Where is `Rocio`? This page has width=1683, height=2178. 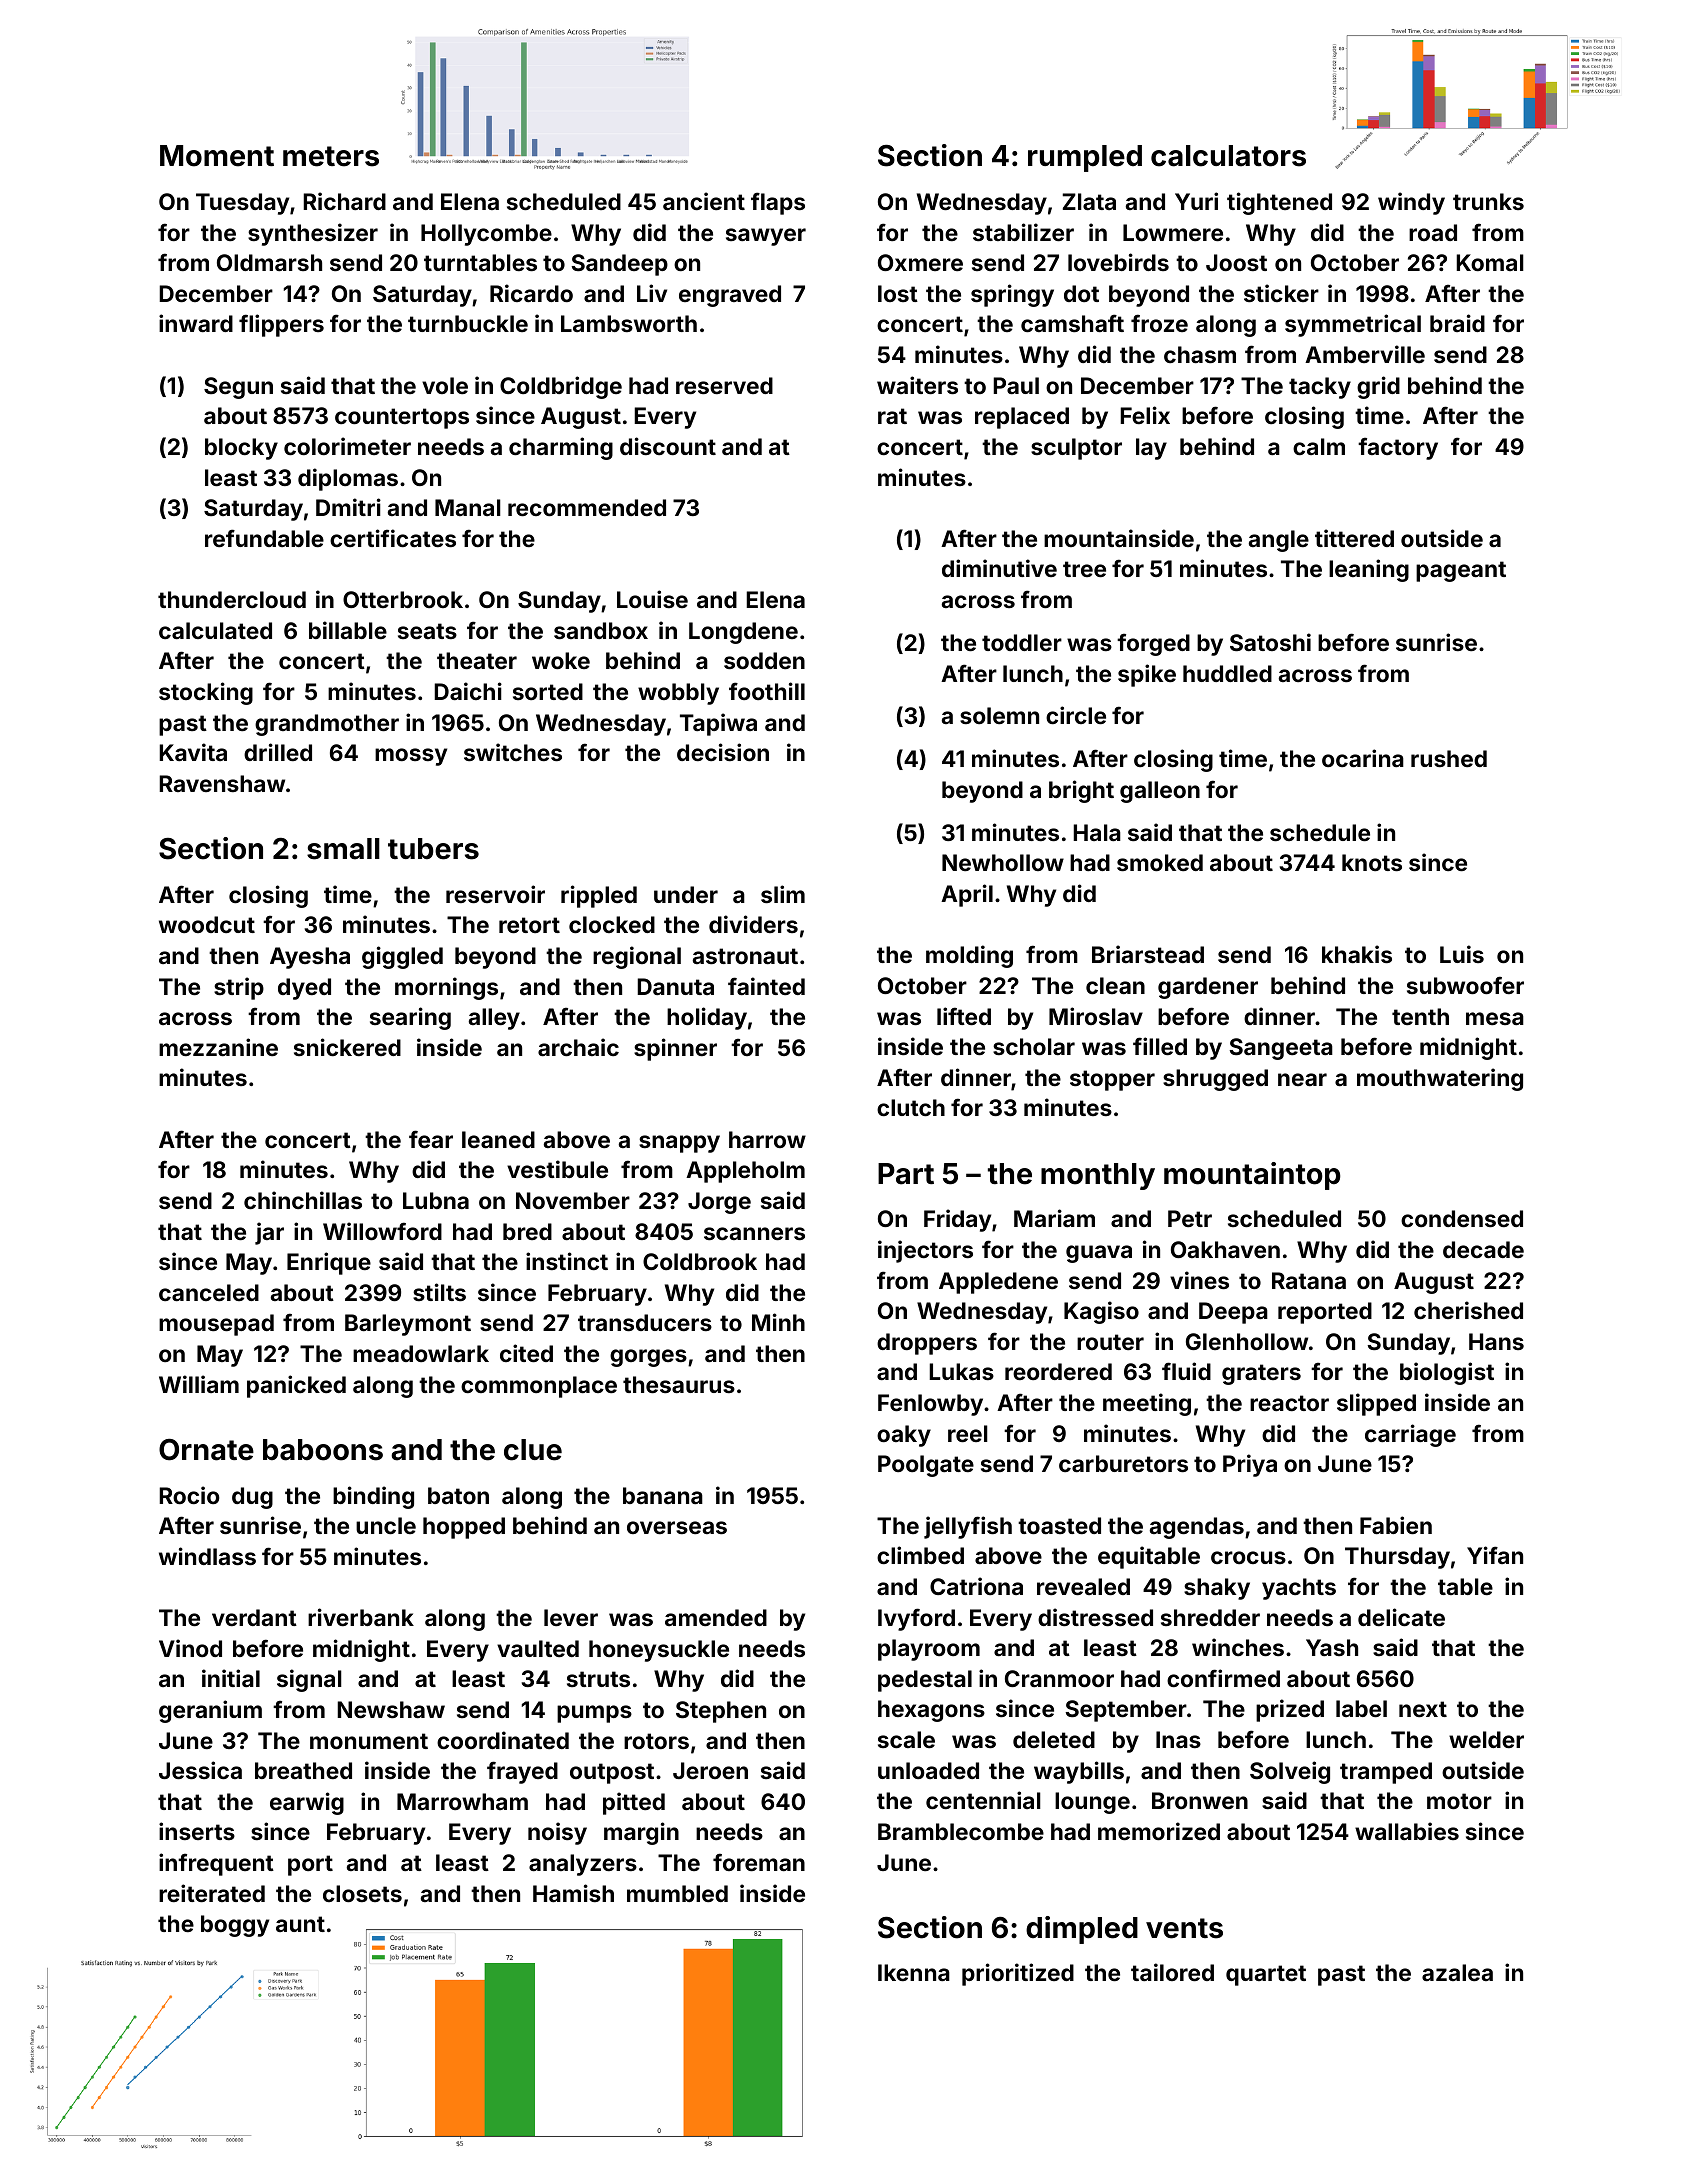
Rocio is located at coordinates (189, 1495).
